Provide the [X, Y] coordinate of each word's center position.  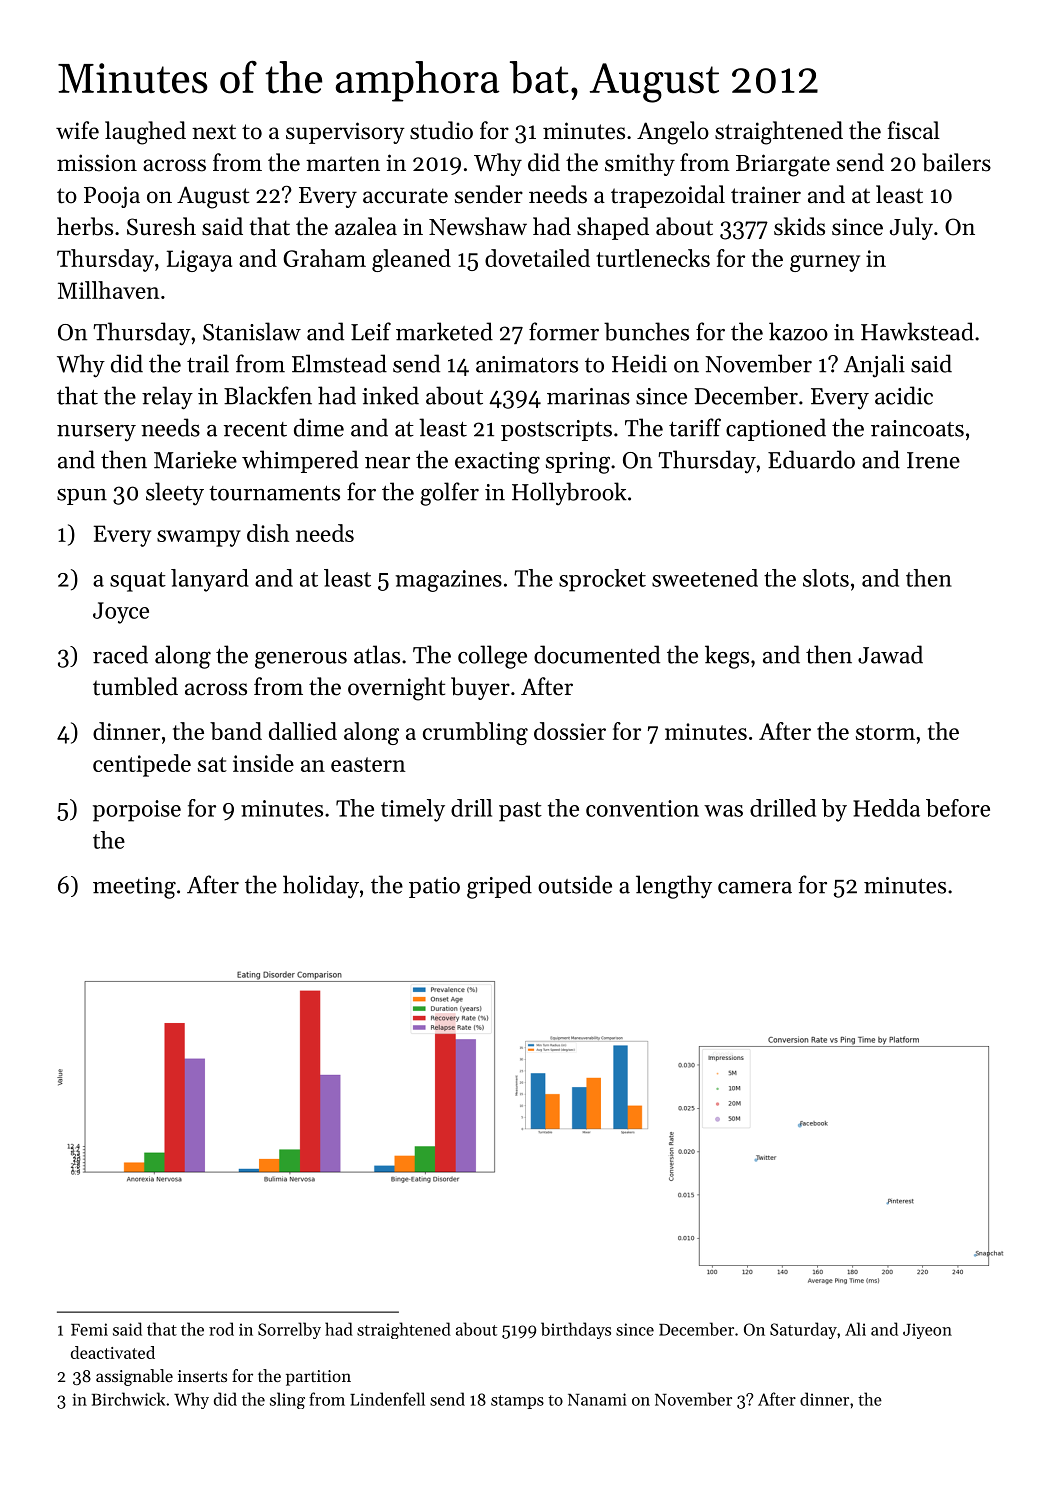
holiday [321, 886]
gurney [825, 263]
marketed [444, 331]
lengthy [674, 887]
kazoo [798, 331]
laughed [145, 133]
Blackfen [268, 395]
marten [343, 164]
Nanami [597, 1399]
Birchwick [128, 1399]
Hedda [886, 808]
